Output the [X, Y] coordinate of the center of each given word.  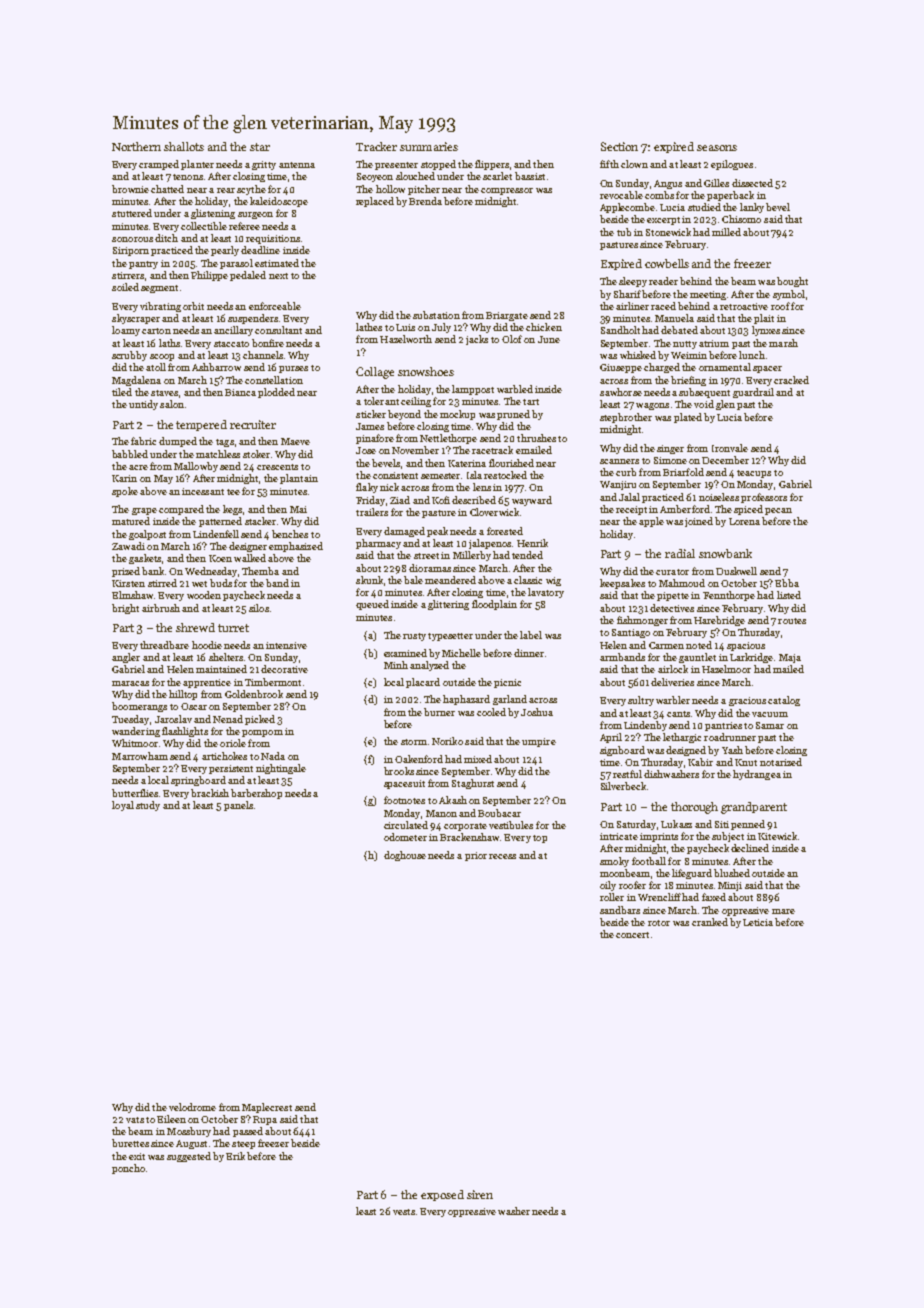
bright [125, 609]
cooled [491, 712]
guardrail [753, 393]
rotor [659, 923]
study [148, 806]
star [260, 147]
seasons [717, 148]
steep [243, 1145]
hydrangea [757, 775]
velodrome [192, 1107]
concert [632, 935]
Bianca [240, 392]
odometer [405, 837]
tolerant [381, 401]
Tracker [376, 146]
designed [686, 751]
